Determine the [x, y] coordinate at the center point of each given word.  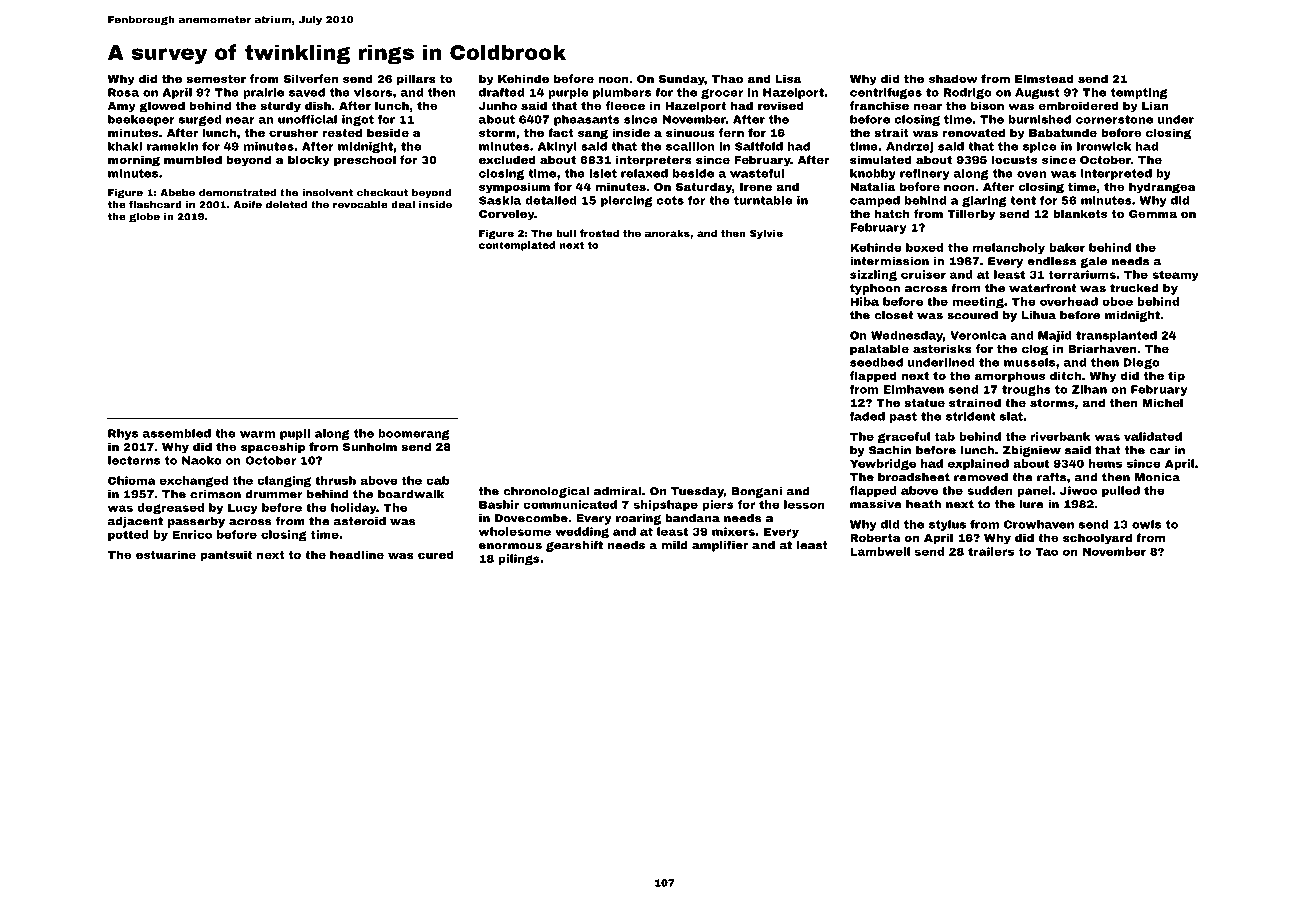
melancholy [1009, 248]
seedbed [876, 362]
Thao [727, 78]
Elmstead [1044, 78]
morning [134, 161]
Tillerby [971, 215]
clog [1035, 350]
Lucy [243, 508]
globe [144, 218]
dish [318, 105]
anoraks [667, 233]
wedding [582, 532]
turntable [763, 200]
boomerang [414, 434]
